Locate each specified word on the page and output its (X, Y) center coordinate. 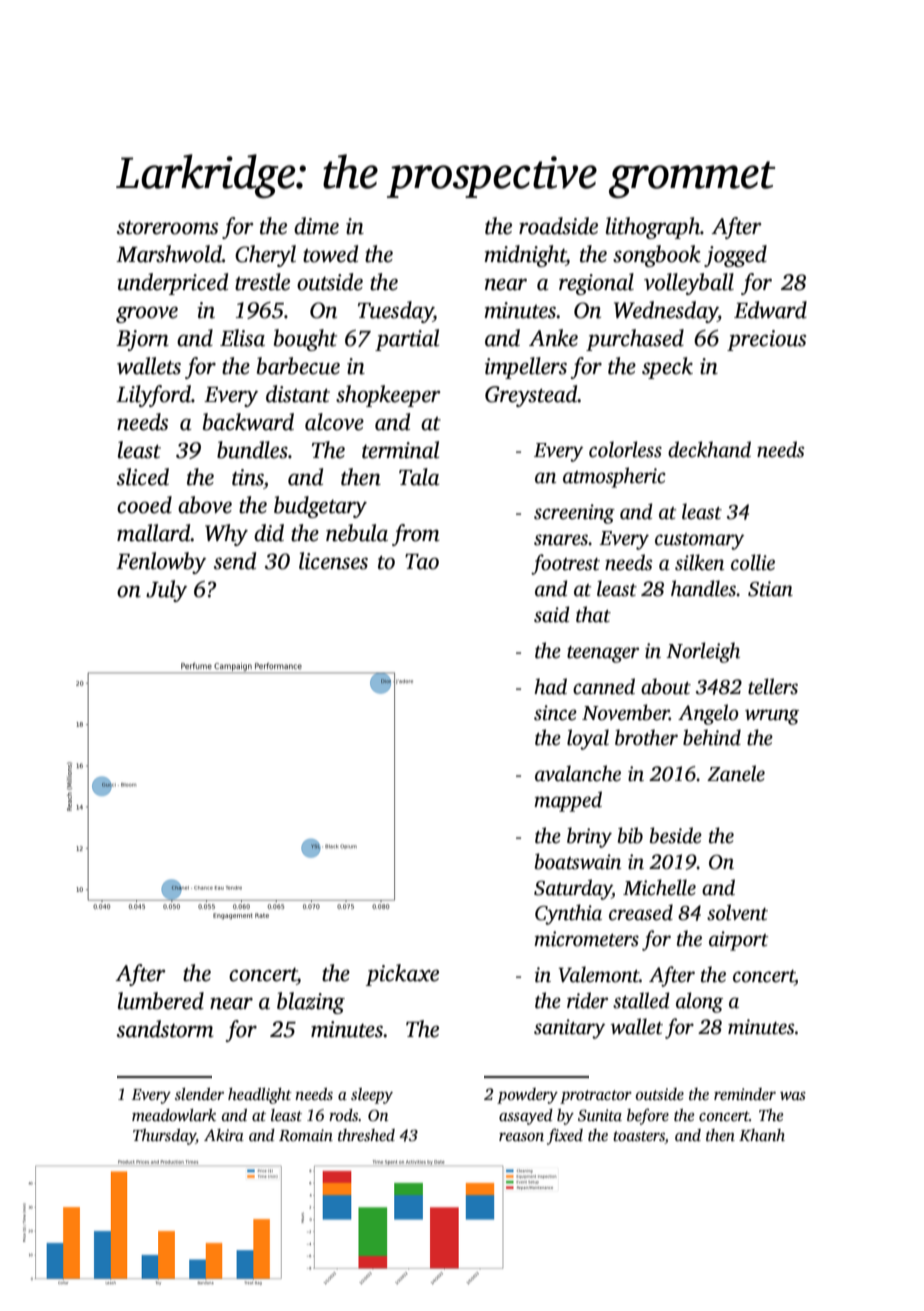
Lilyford (153, 396)
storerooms (167, 228)
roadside (558, 226)
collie (753, 562)
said (552, 614)
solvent (737, 912)
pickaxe (402, 975)
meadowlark (174, 1115)
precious (766, 340)
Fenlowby (161, 563)
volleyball (689, 284)
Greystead (531, 396)
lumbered (161, 1001)
